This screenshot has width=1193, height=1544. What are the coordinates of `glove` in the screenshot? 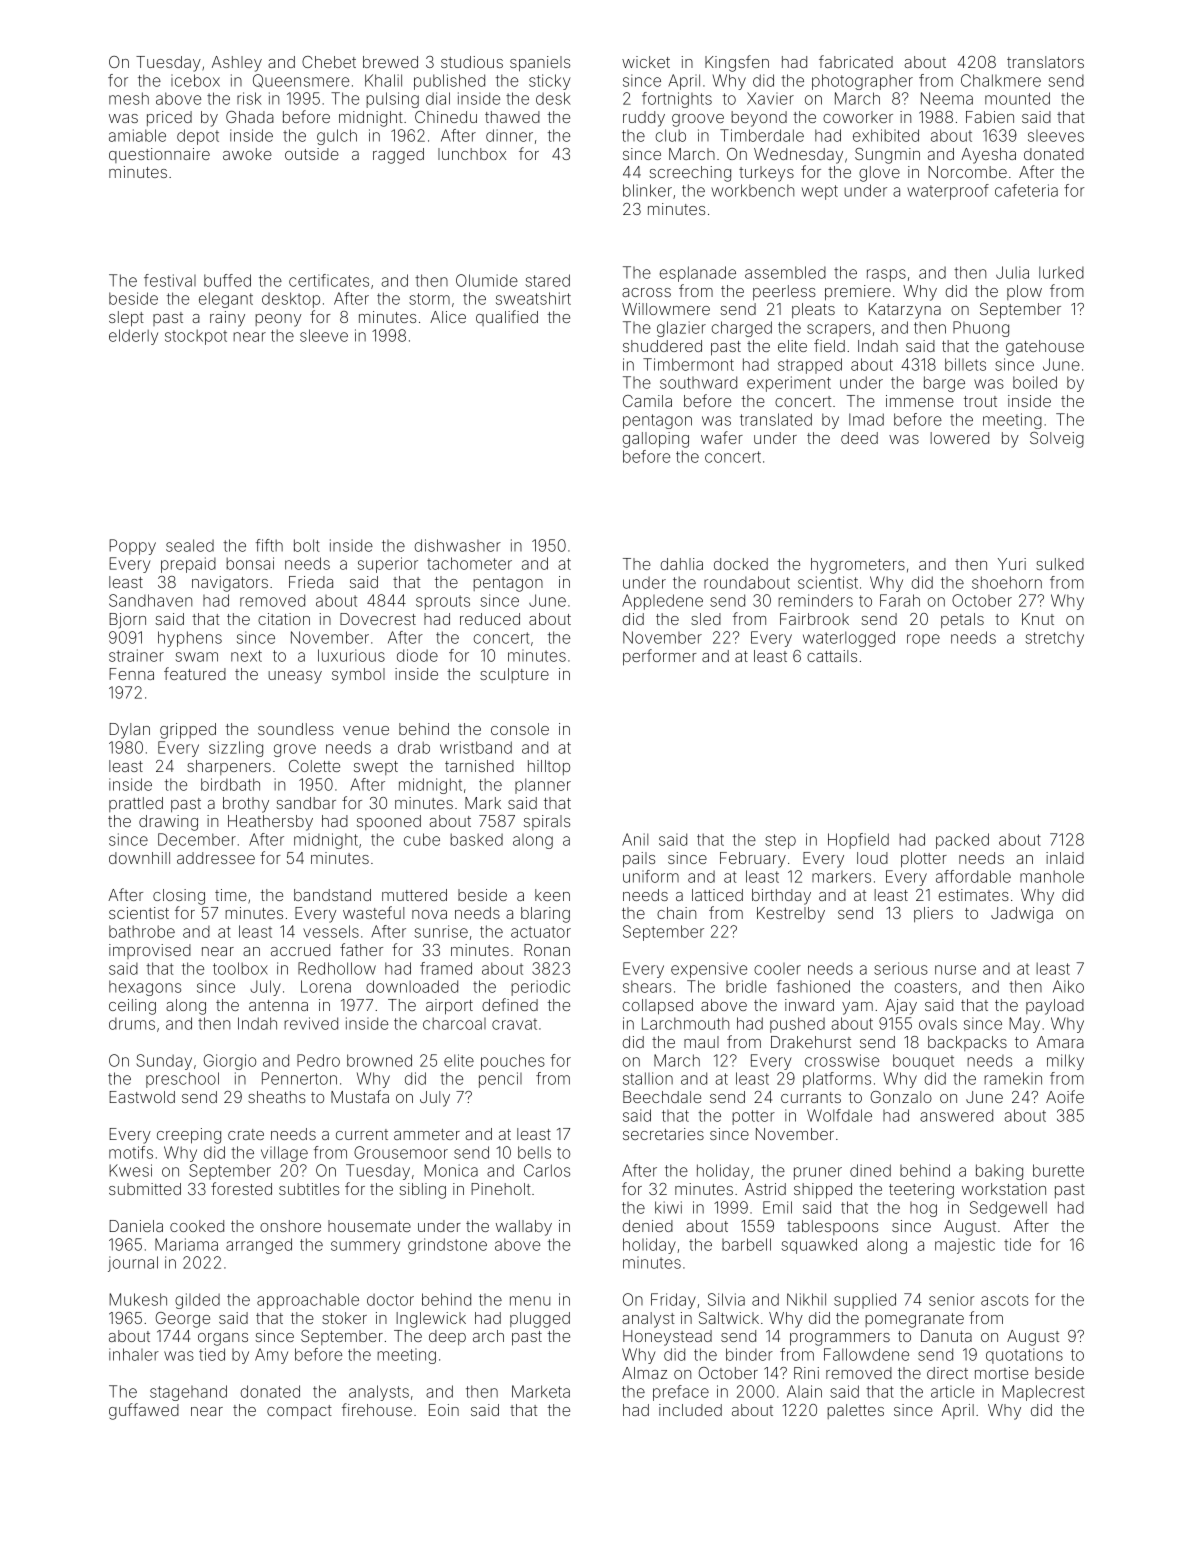 It's located at (879, 174).
